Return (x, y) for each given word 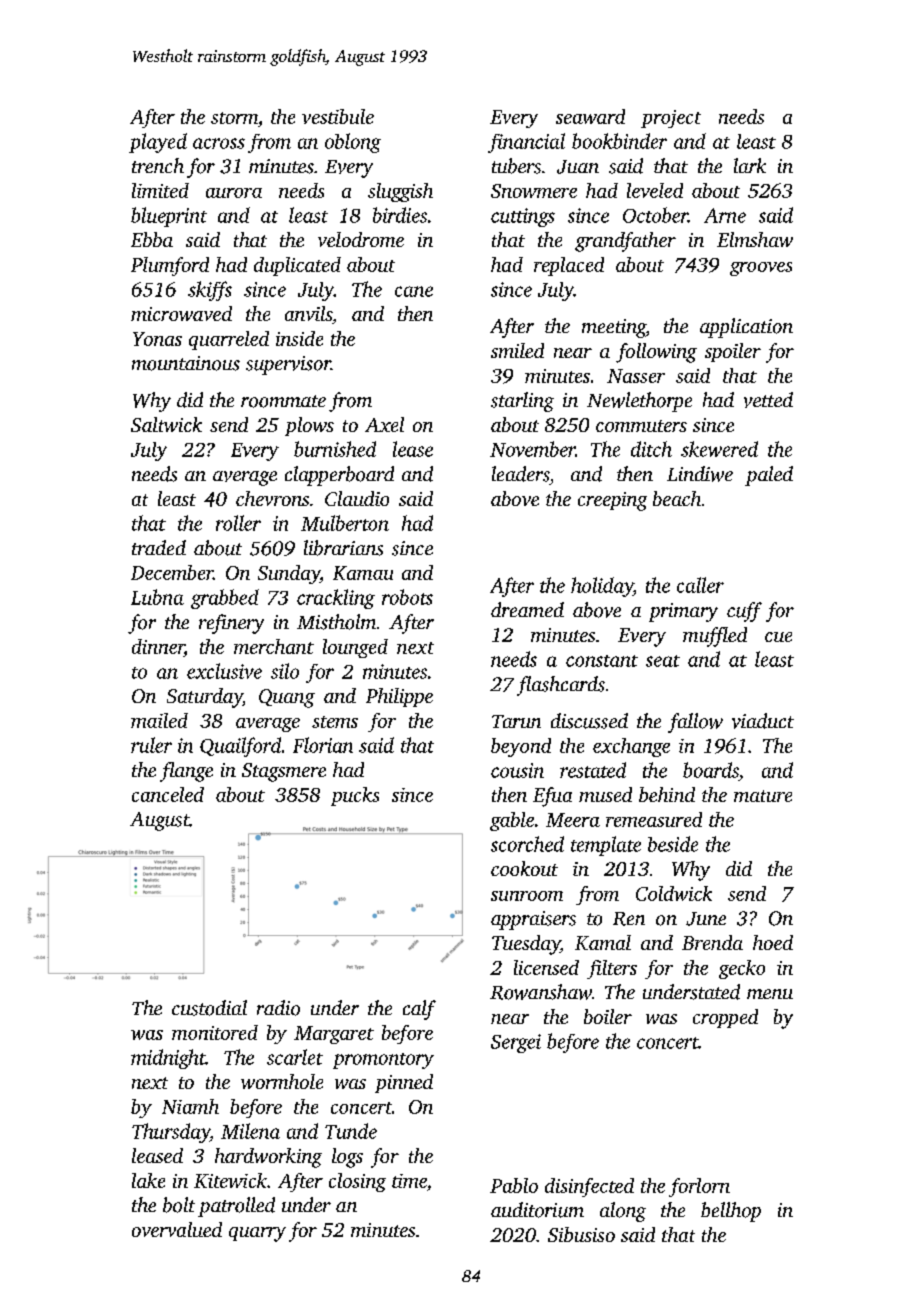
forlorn (699, 1187)
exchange (631, 747)
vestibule (338, 116)
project (671, 119)
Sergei (516, 1043)
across (219, 143)
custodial (209, 1008)
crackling (336, 599)
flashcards (561, 686)
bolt (179, 1205)
